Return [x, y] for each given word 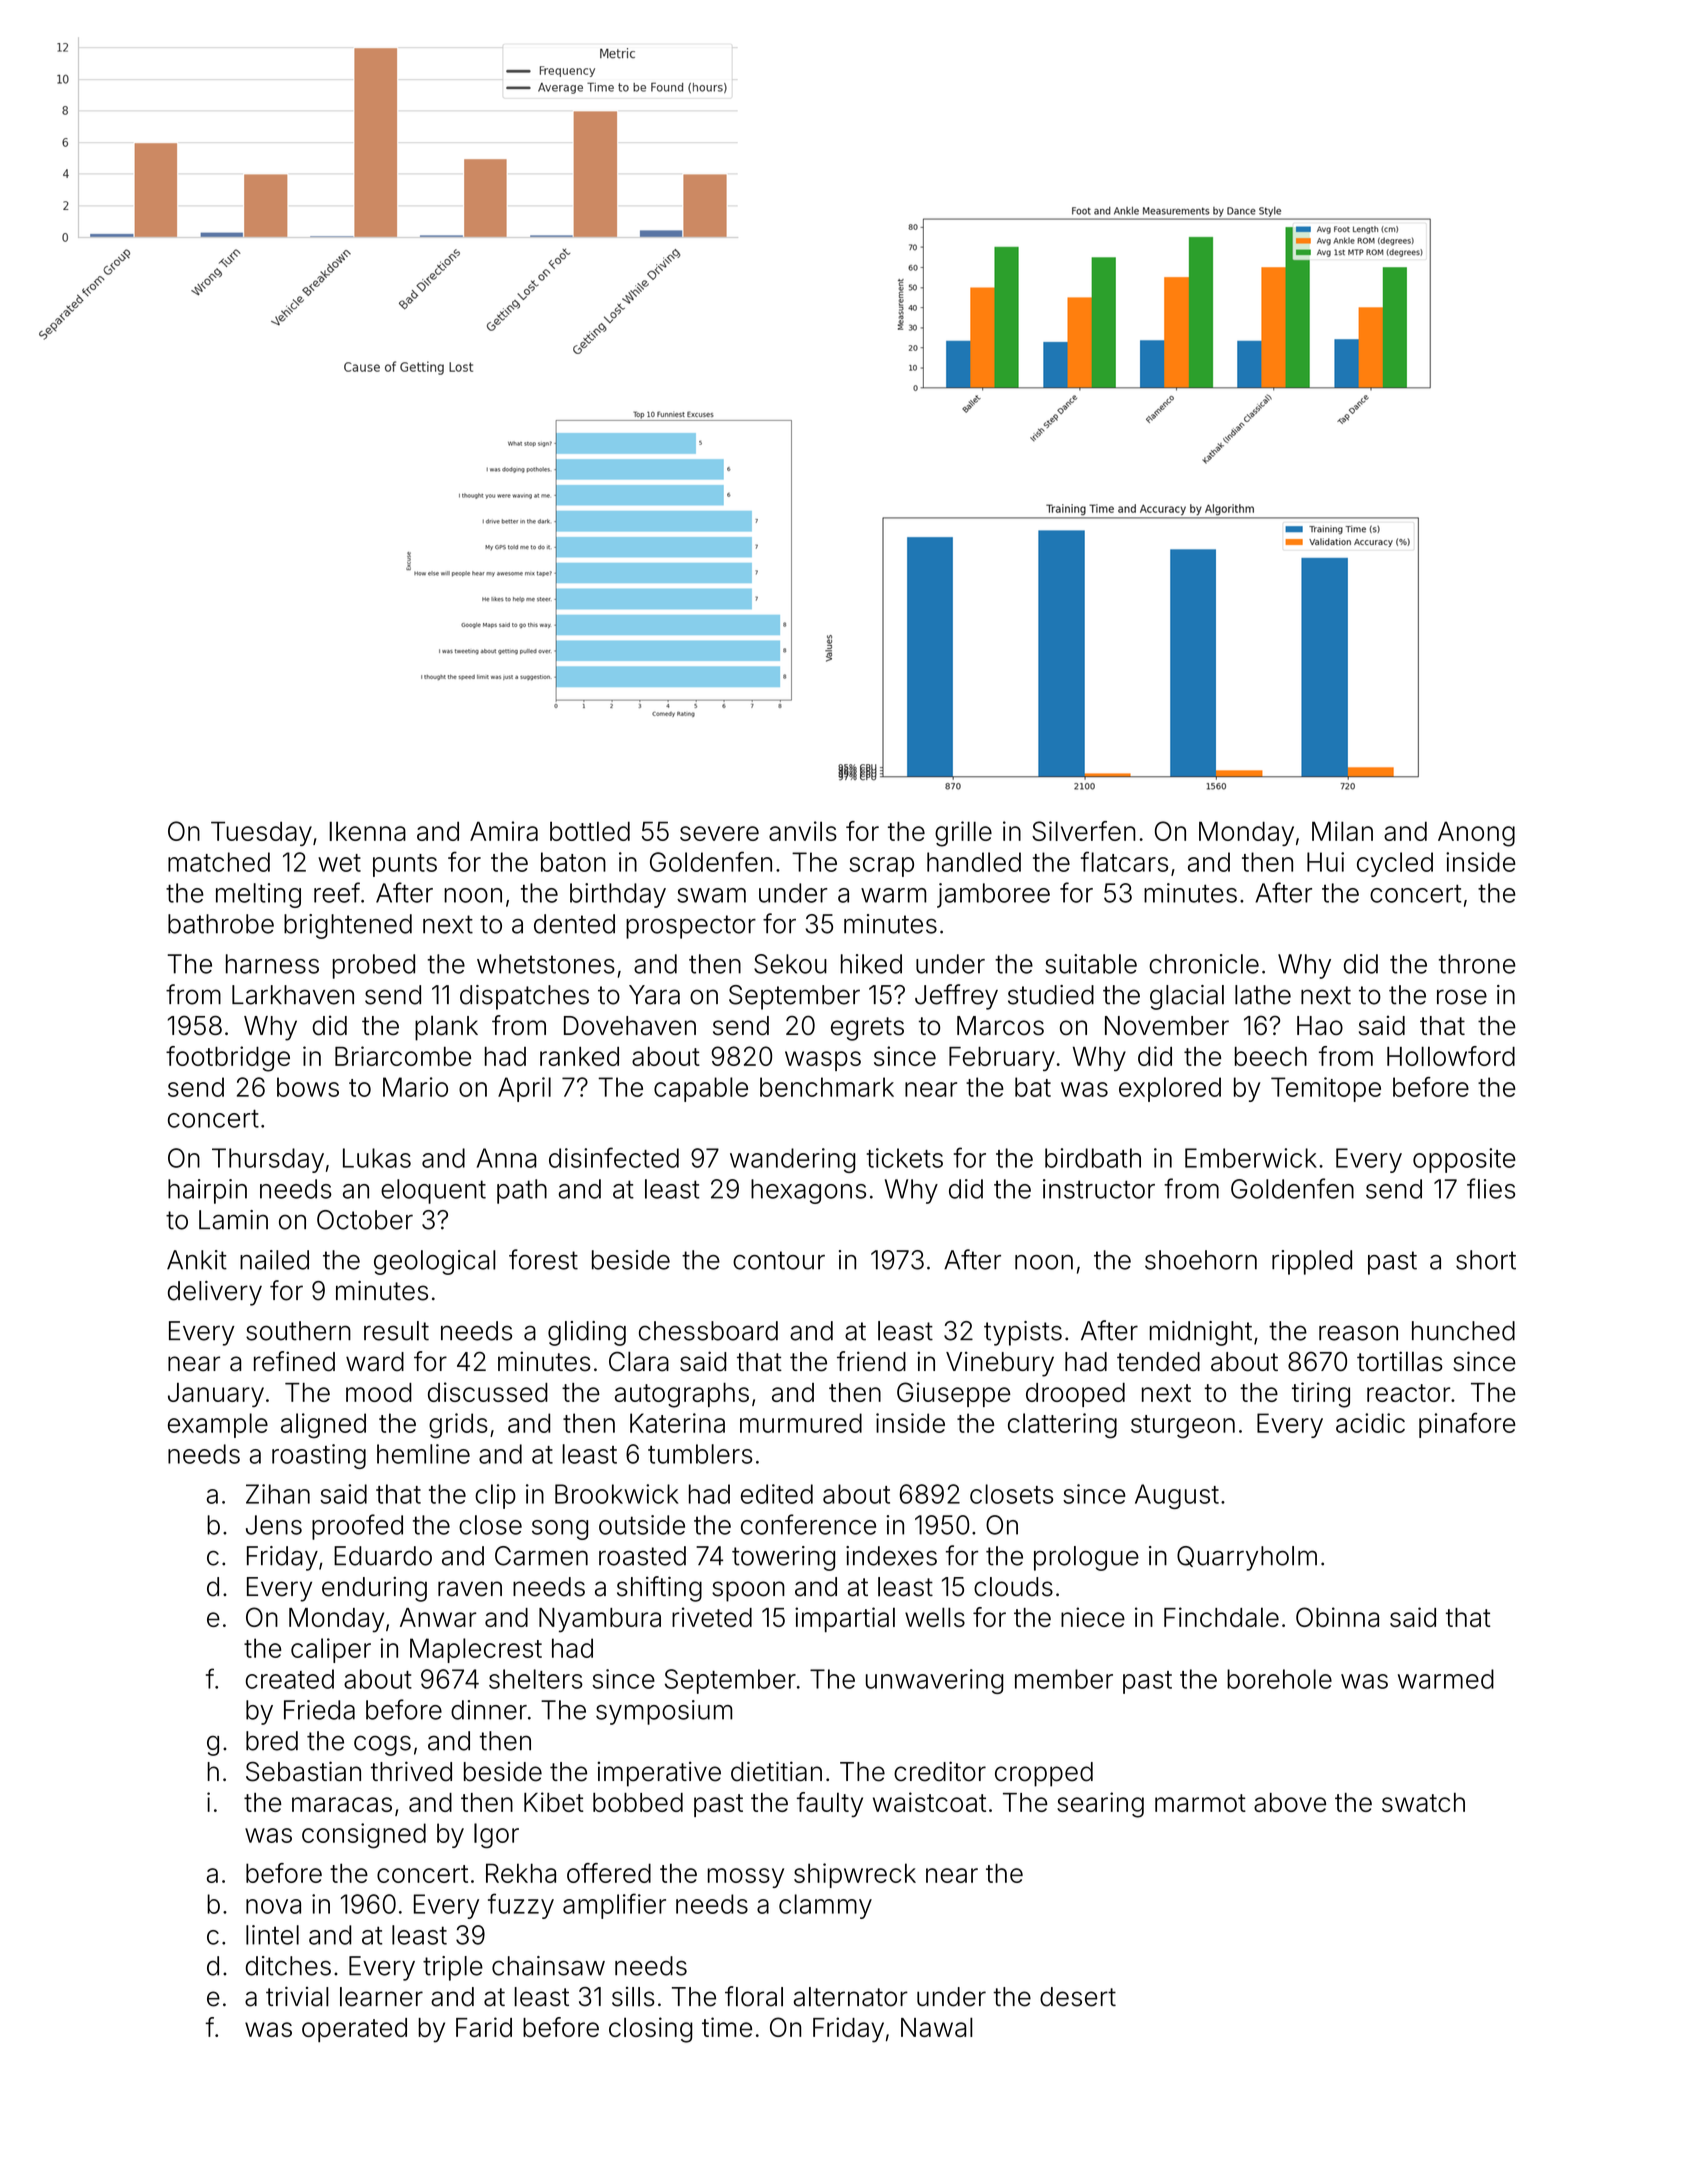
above [1290, 1802]
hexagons [808, 1191]
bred [272, 1741]
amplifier [614, 1906]
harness [272, 964]
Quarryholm [1247, 1558]
